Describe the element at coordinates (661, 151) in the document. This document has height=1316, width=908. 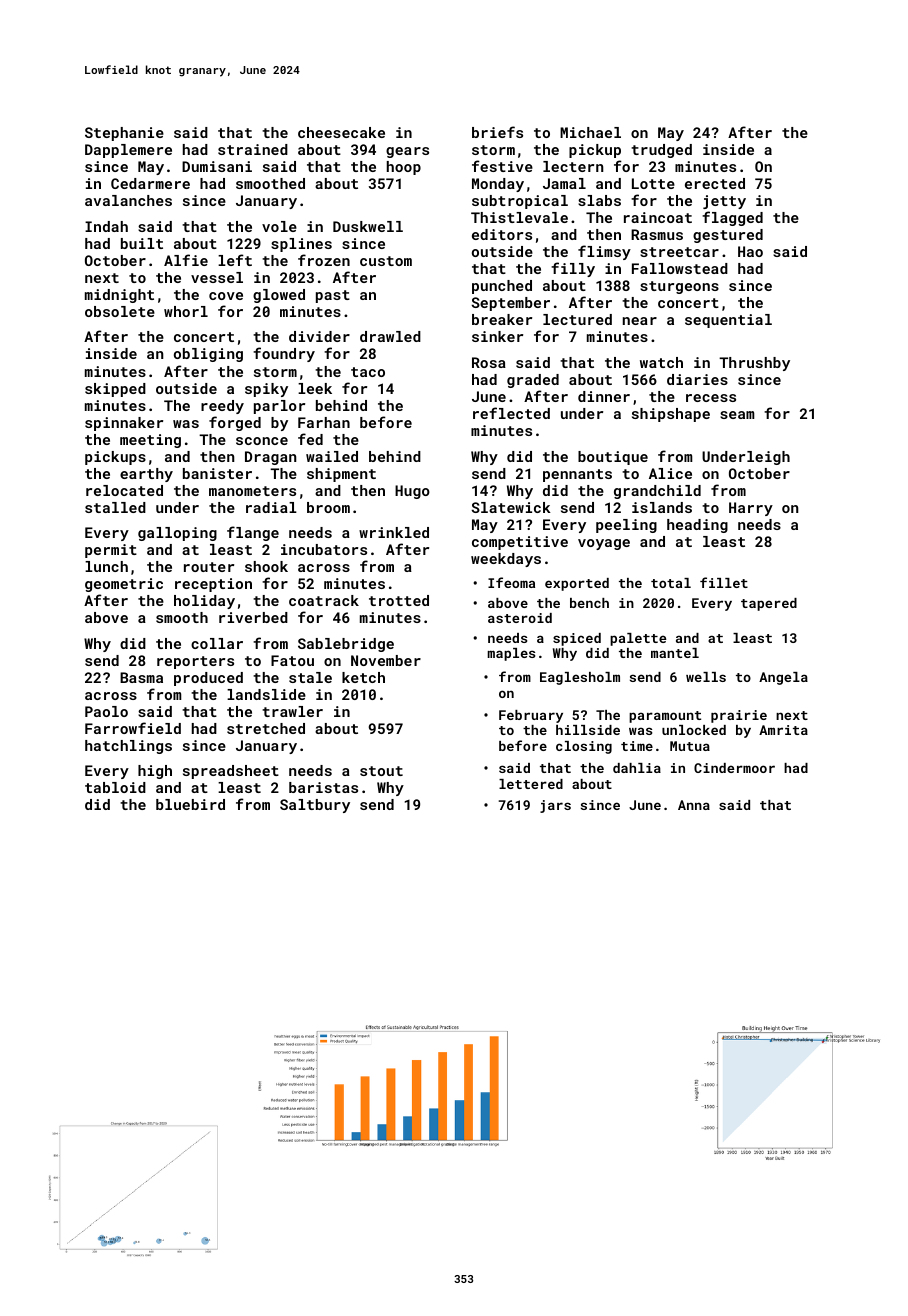
I see `trudged` at that location.
